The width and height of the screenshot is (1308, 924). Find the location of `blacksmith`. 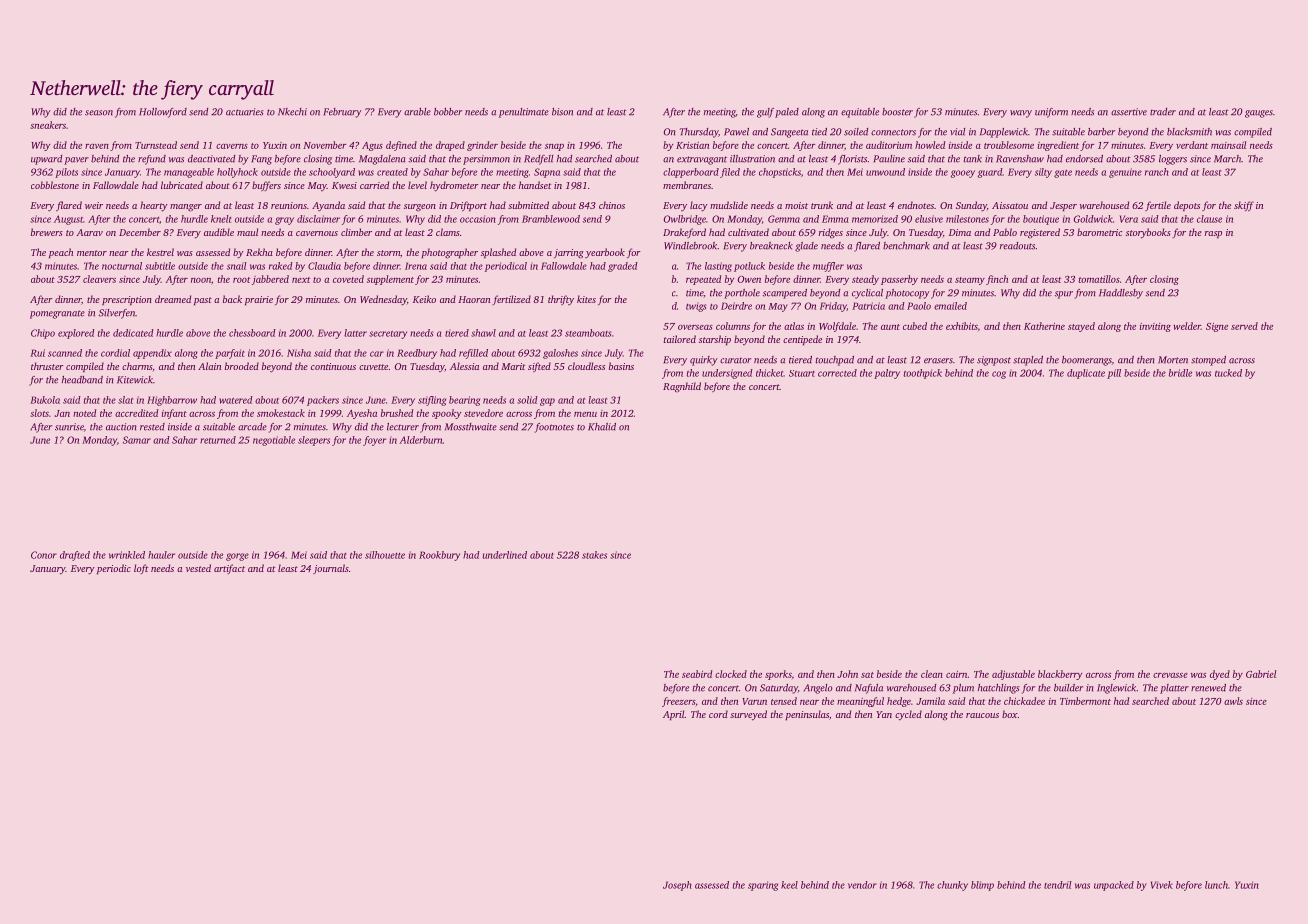

blacksmith is located at coordinates (1189, 132).
